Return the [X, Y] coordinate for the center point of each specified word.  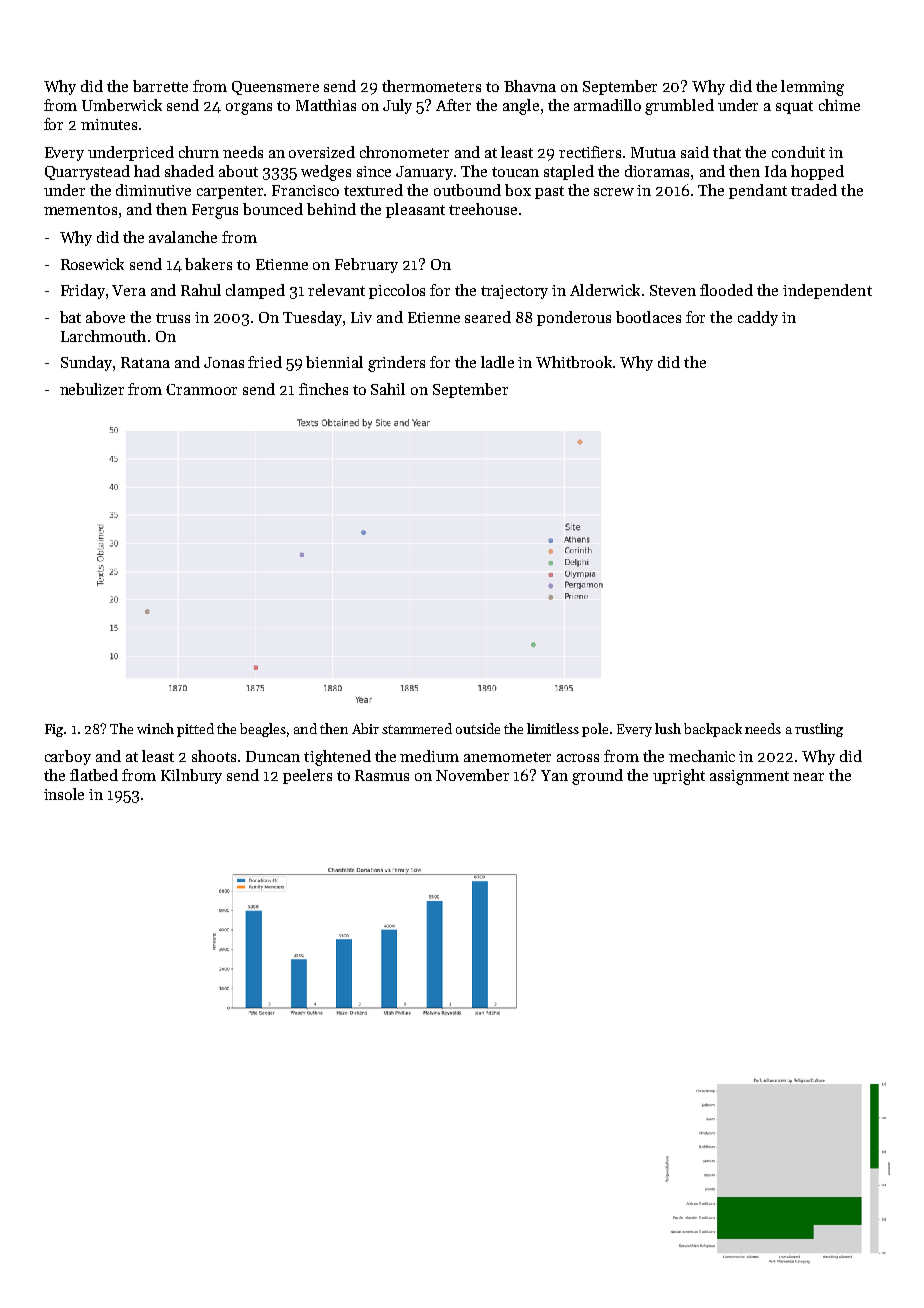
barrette [160, 86]
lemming [812, 88]
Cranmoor [201, 389]
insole [64, 794]
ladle [497, 362]
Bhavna [530, 86]
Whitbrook [575, 362]
